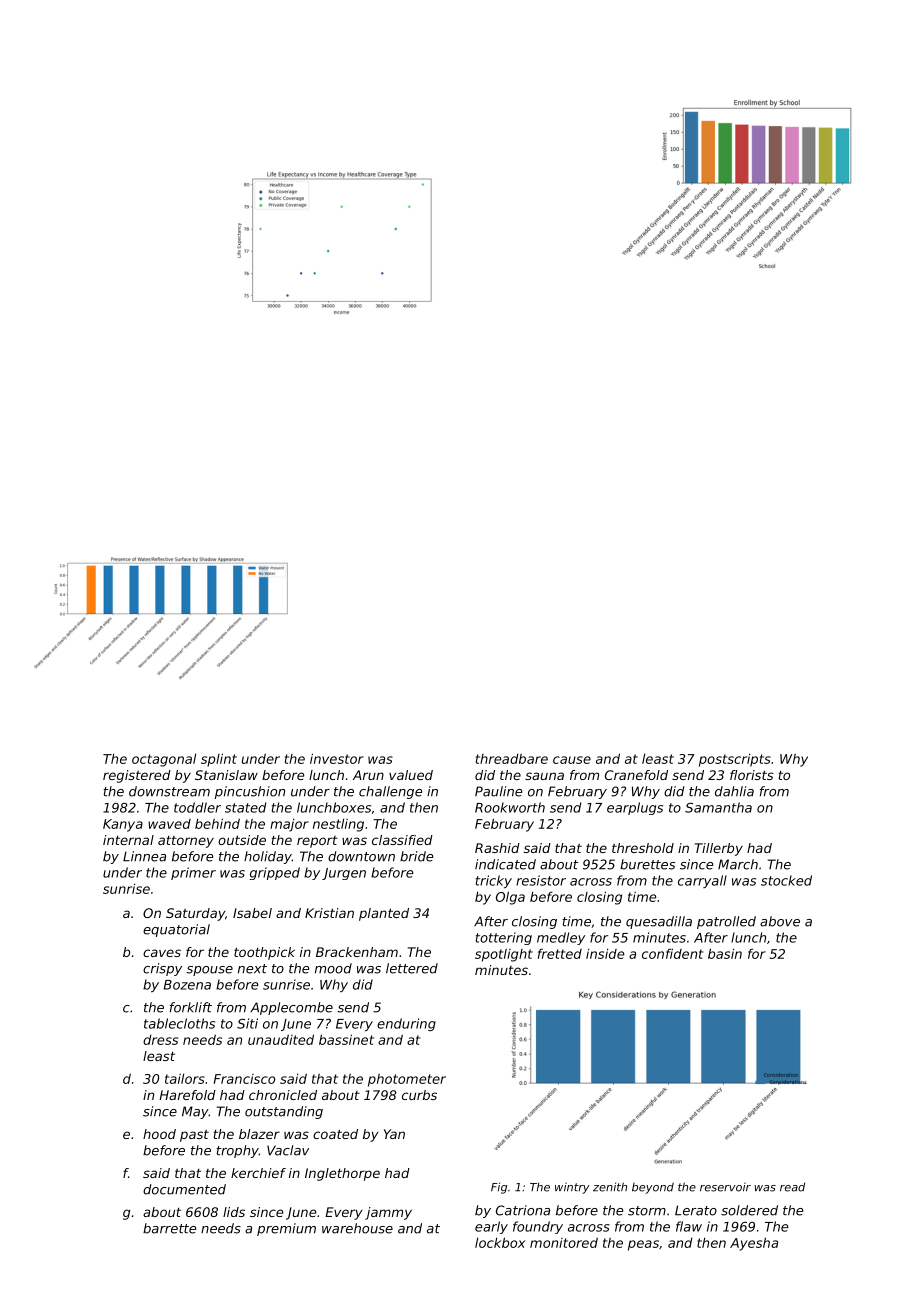  I want to click on Isabel, so click(252, 913).
